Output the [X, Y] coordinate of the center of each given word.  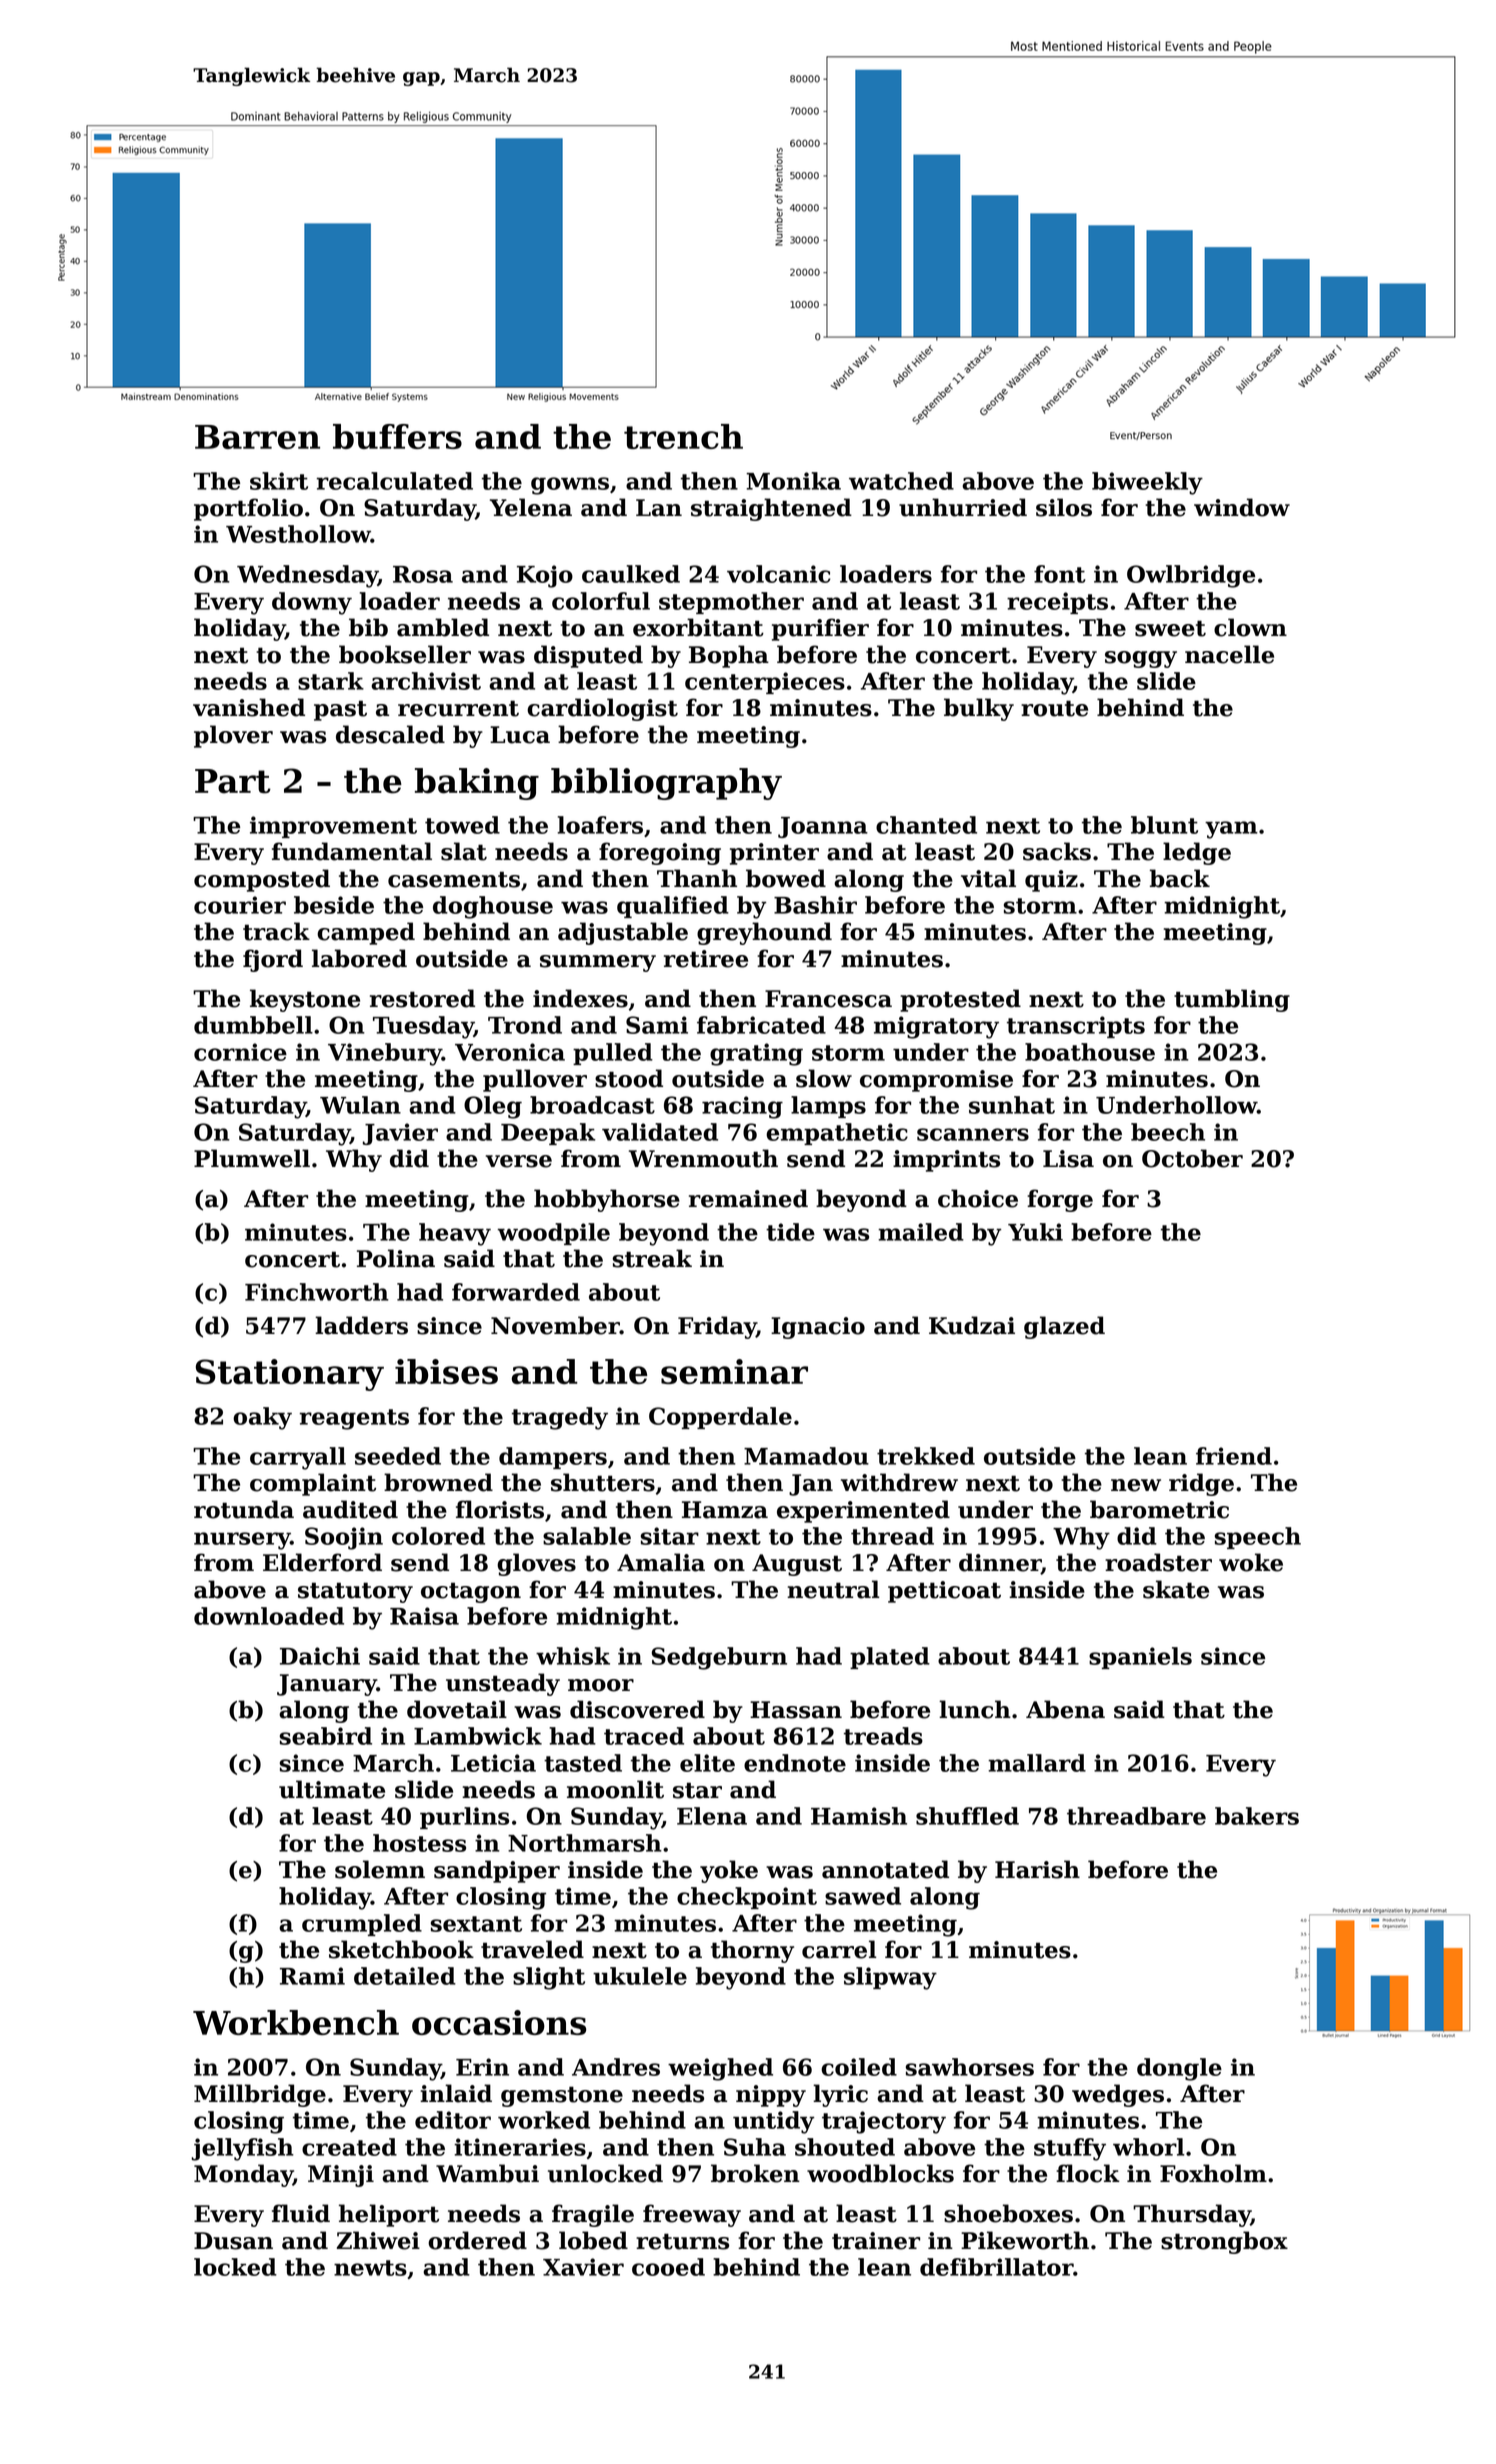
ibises [446, 1371]
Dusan [233, 2241]
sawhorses [970, 2067]
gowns [570, 486]
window [1242, 507]
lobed [593, 2240]
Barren [257, 437]
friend [1234, 1456]
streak [652, 1258]
